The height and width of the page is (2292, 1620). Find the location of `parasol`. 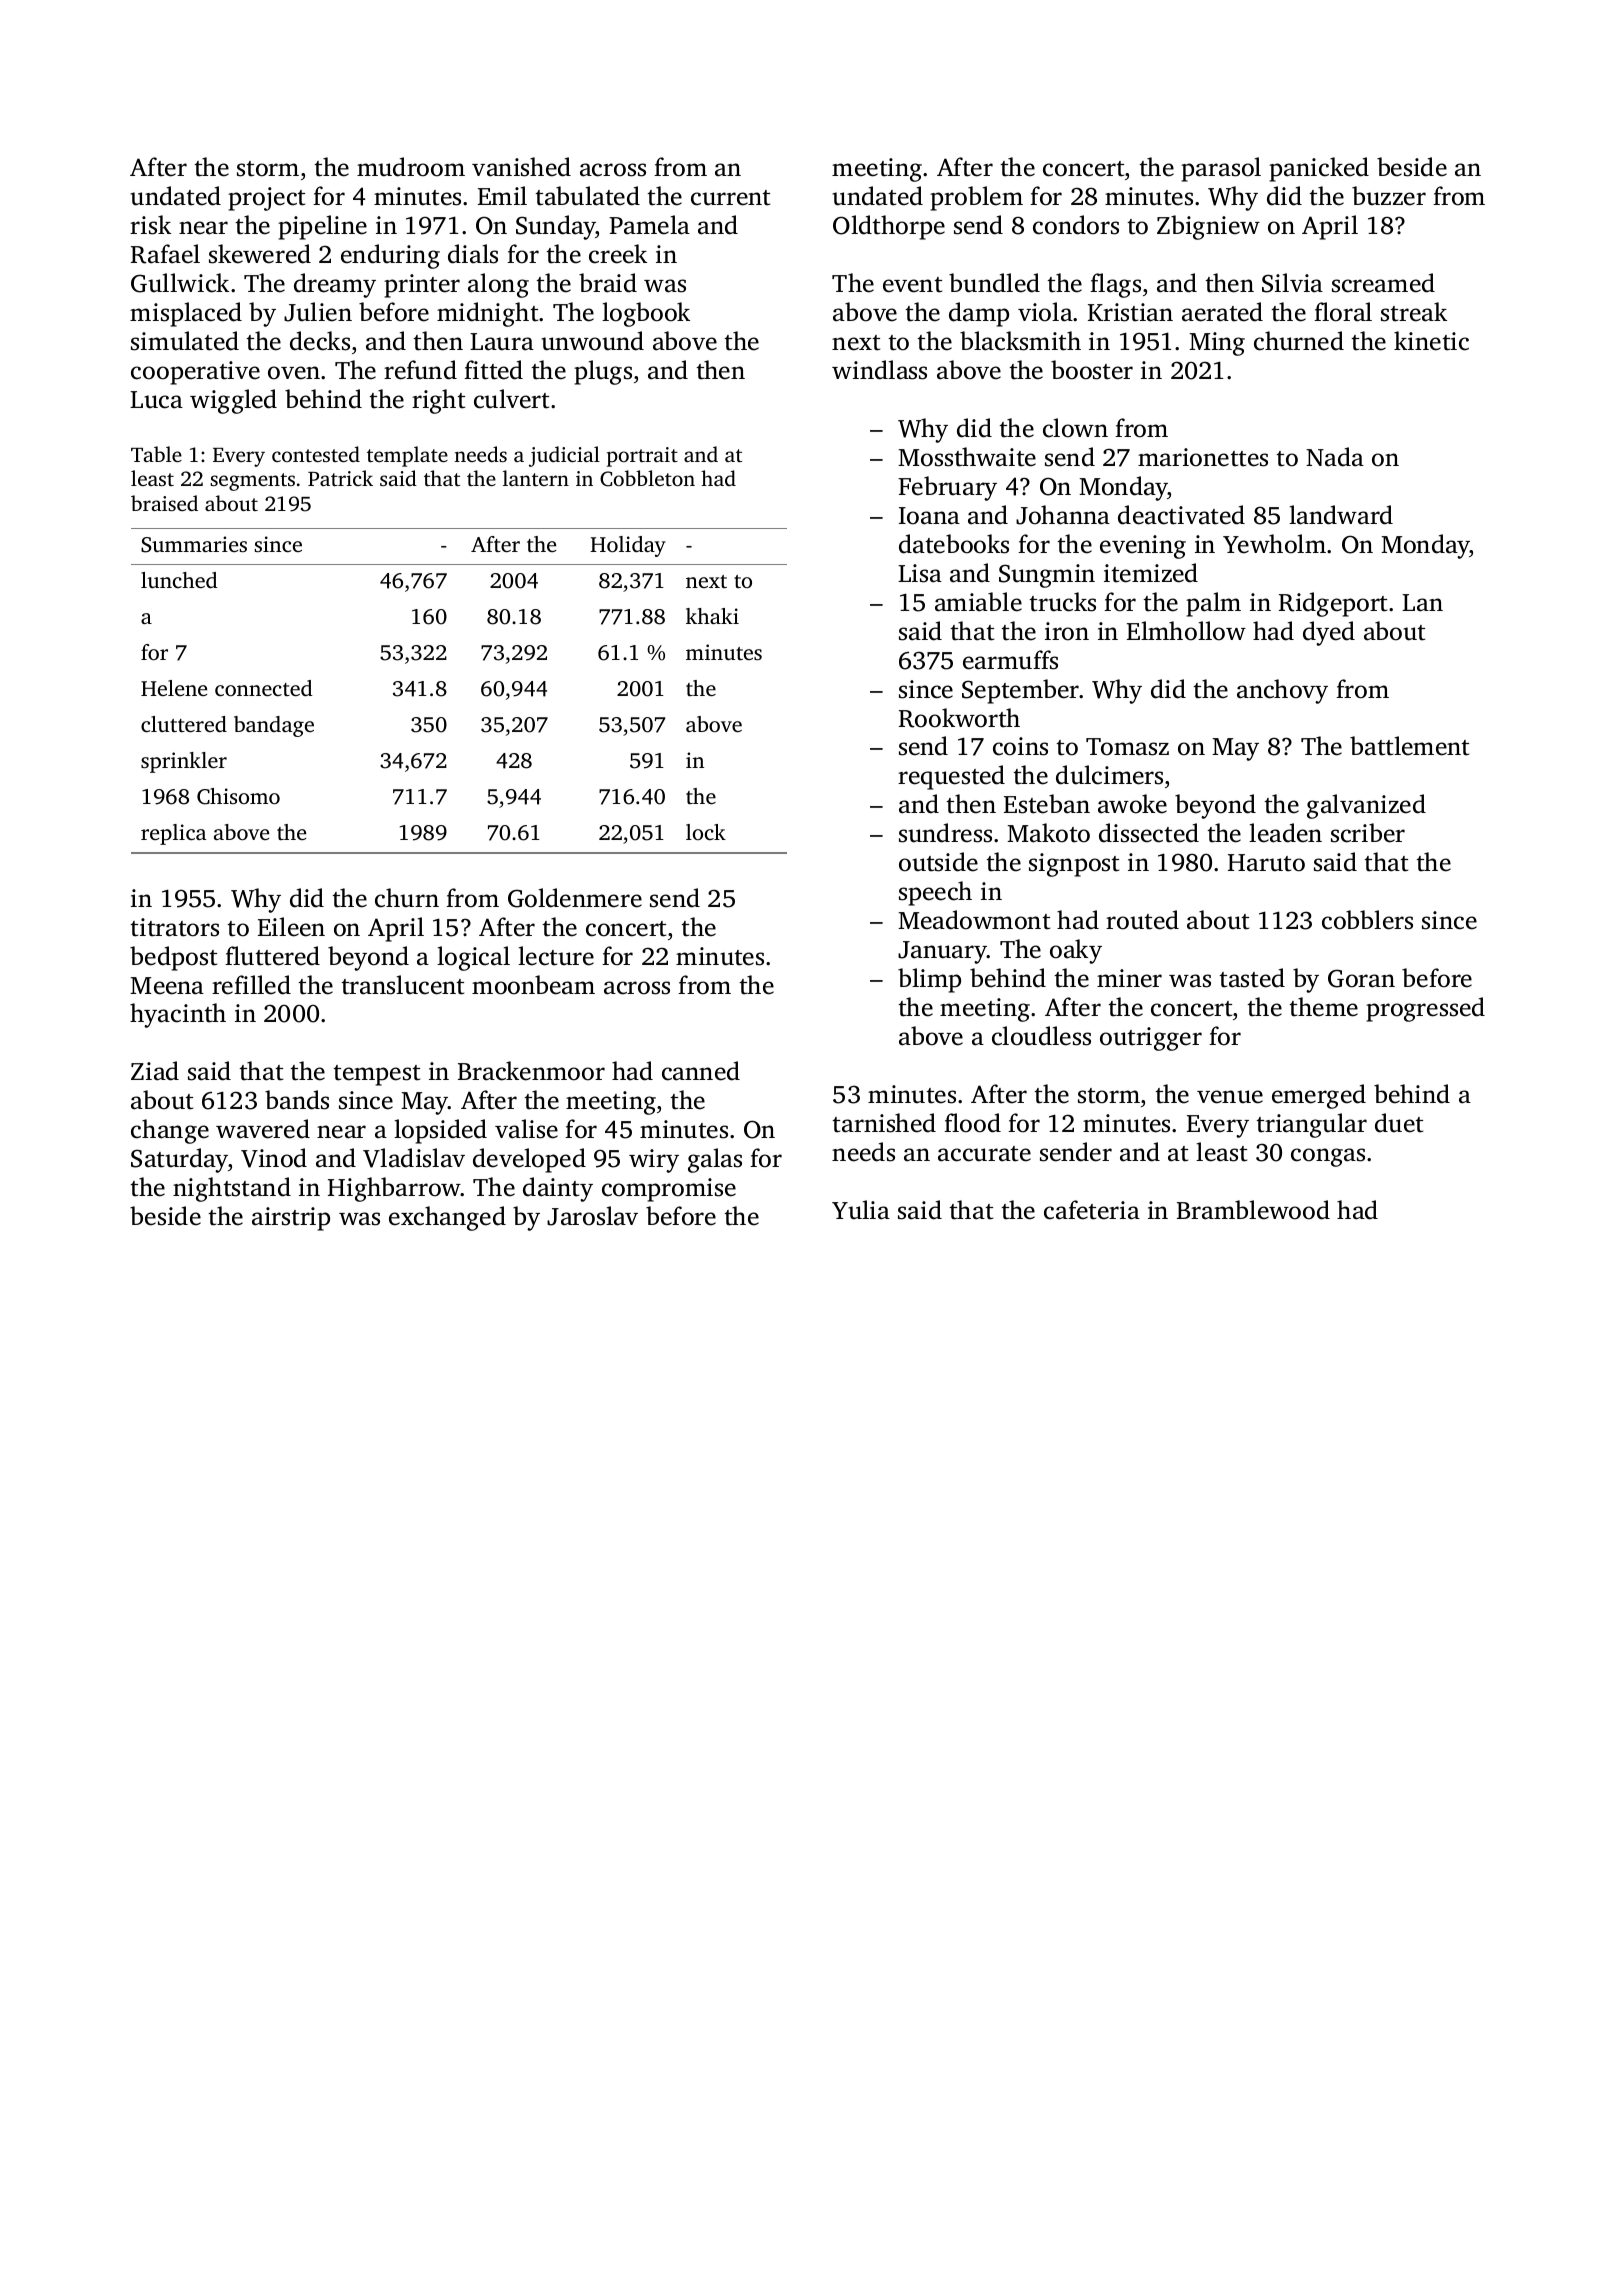

parasol is located at coordinates (1221, 169).
